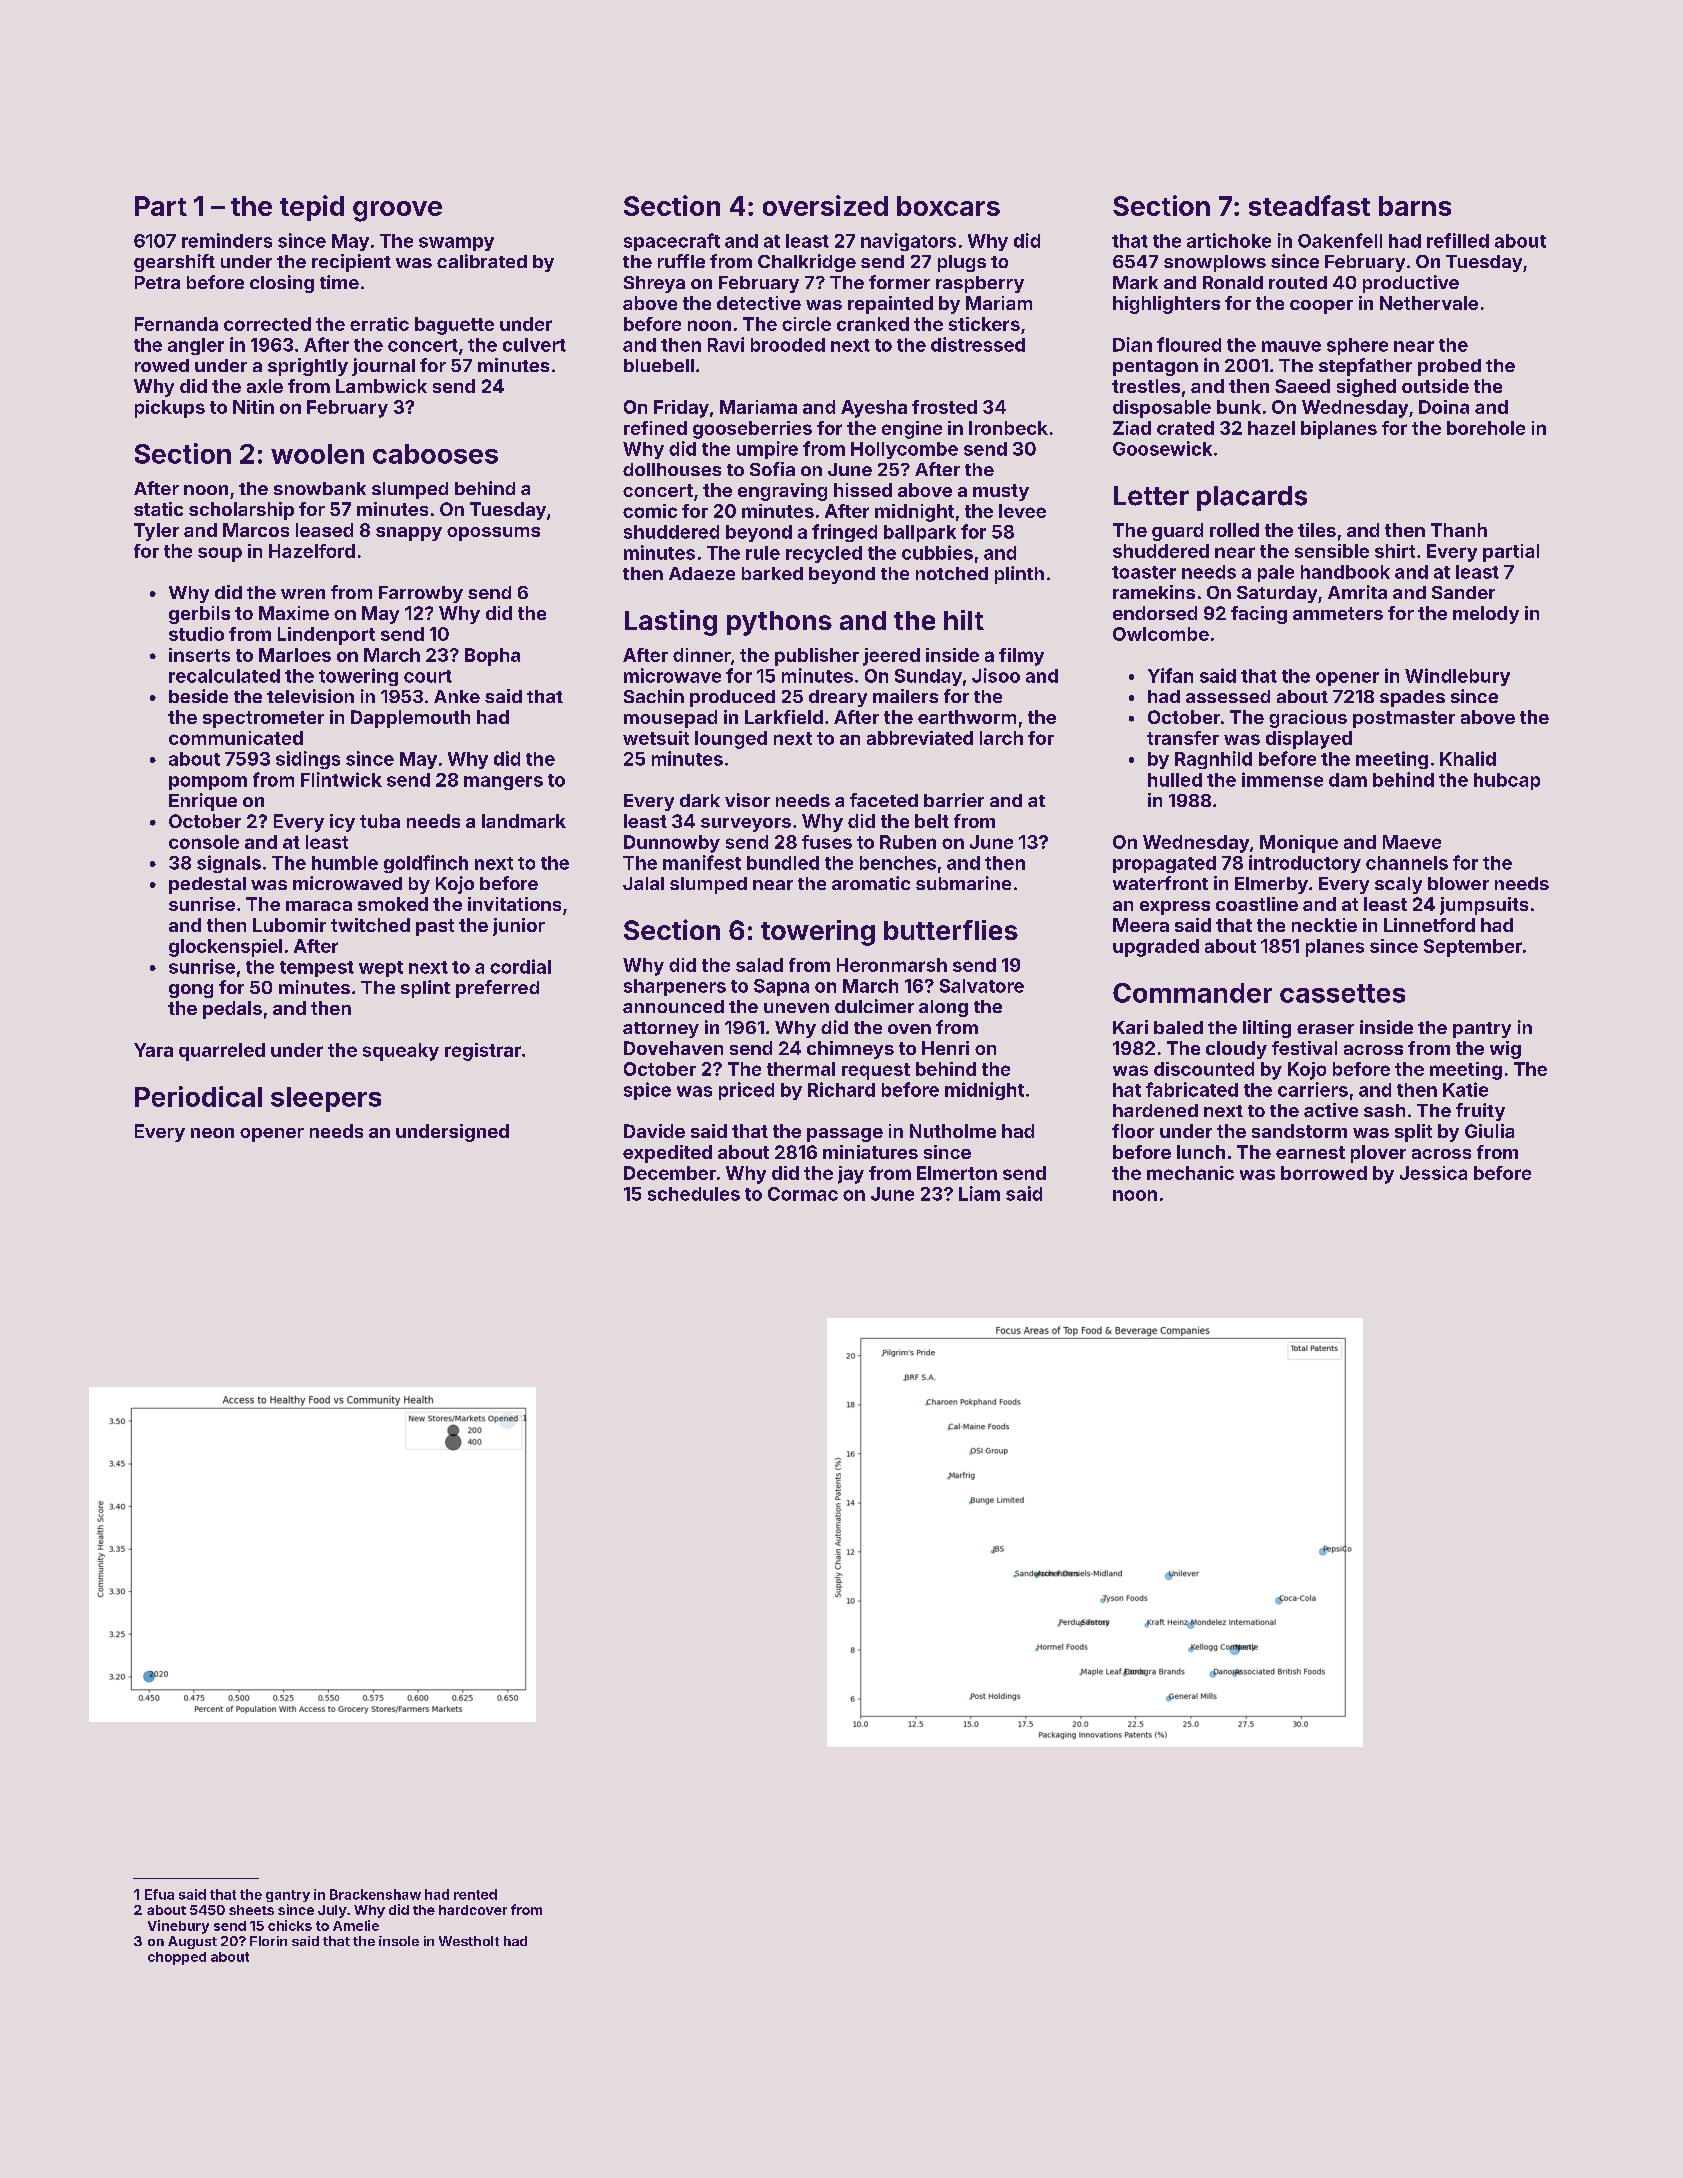 This page has width=1683, height=2178. Describe the element at coordinates (1190, 1173) in the page. I see `mechanic` at that location.
